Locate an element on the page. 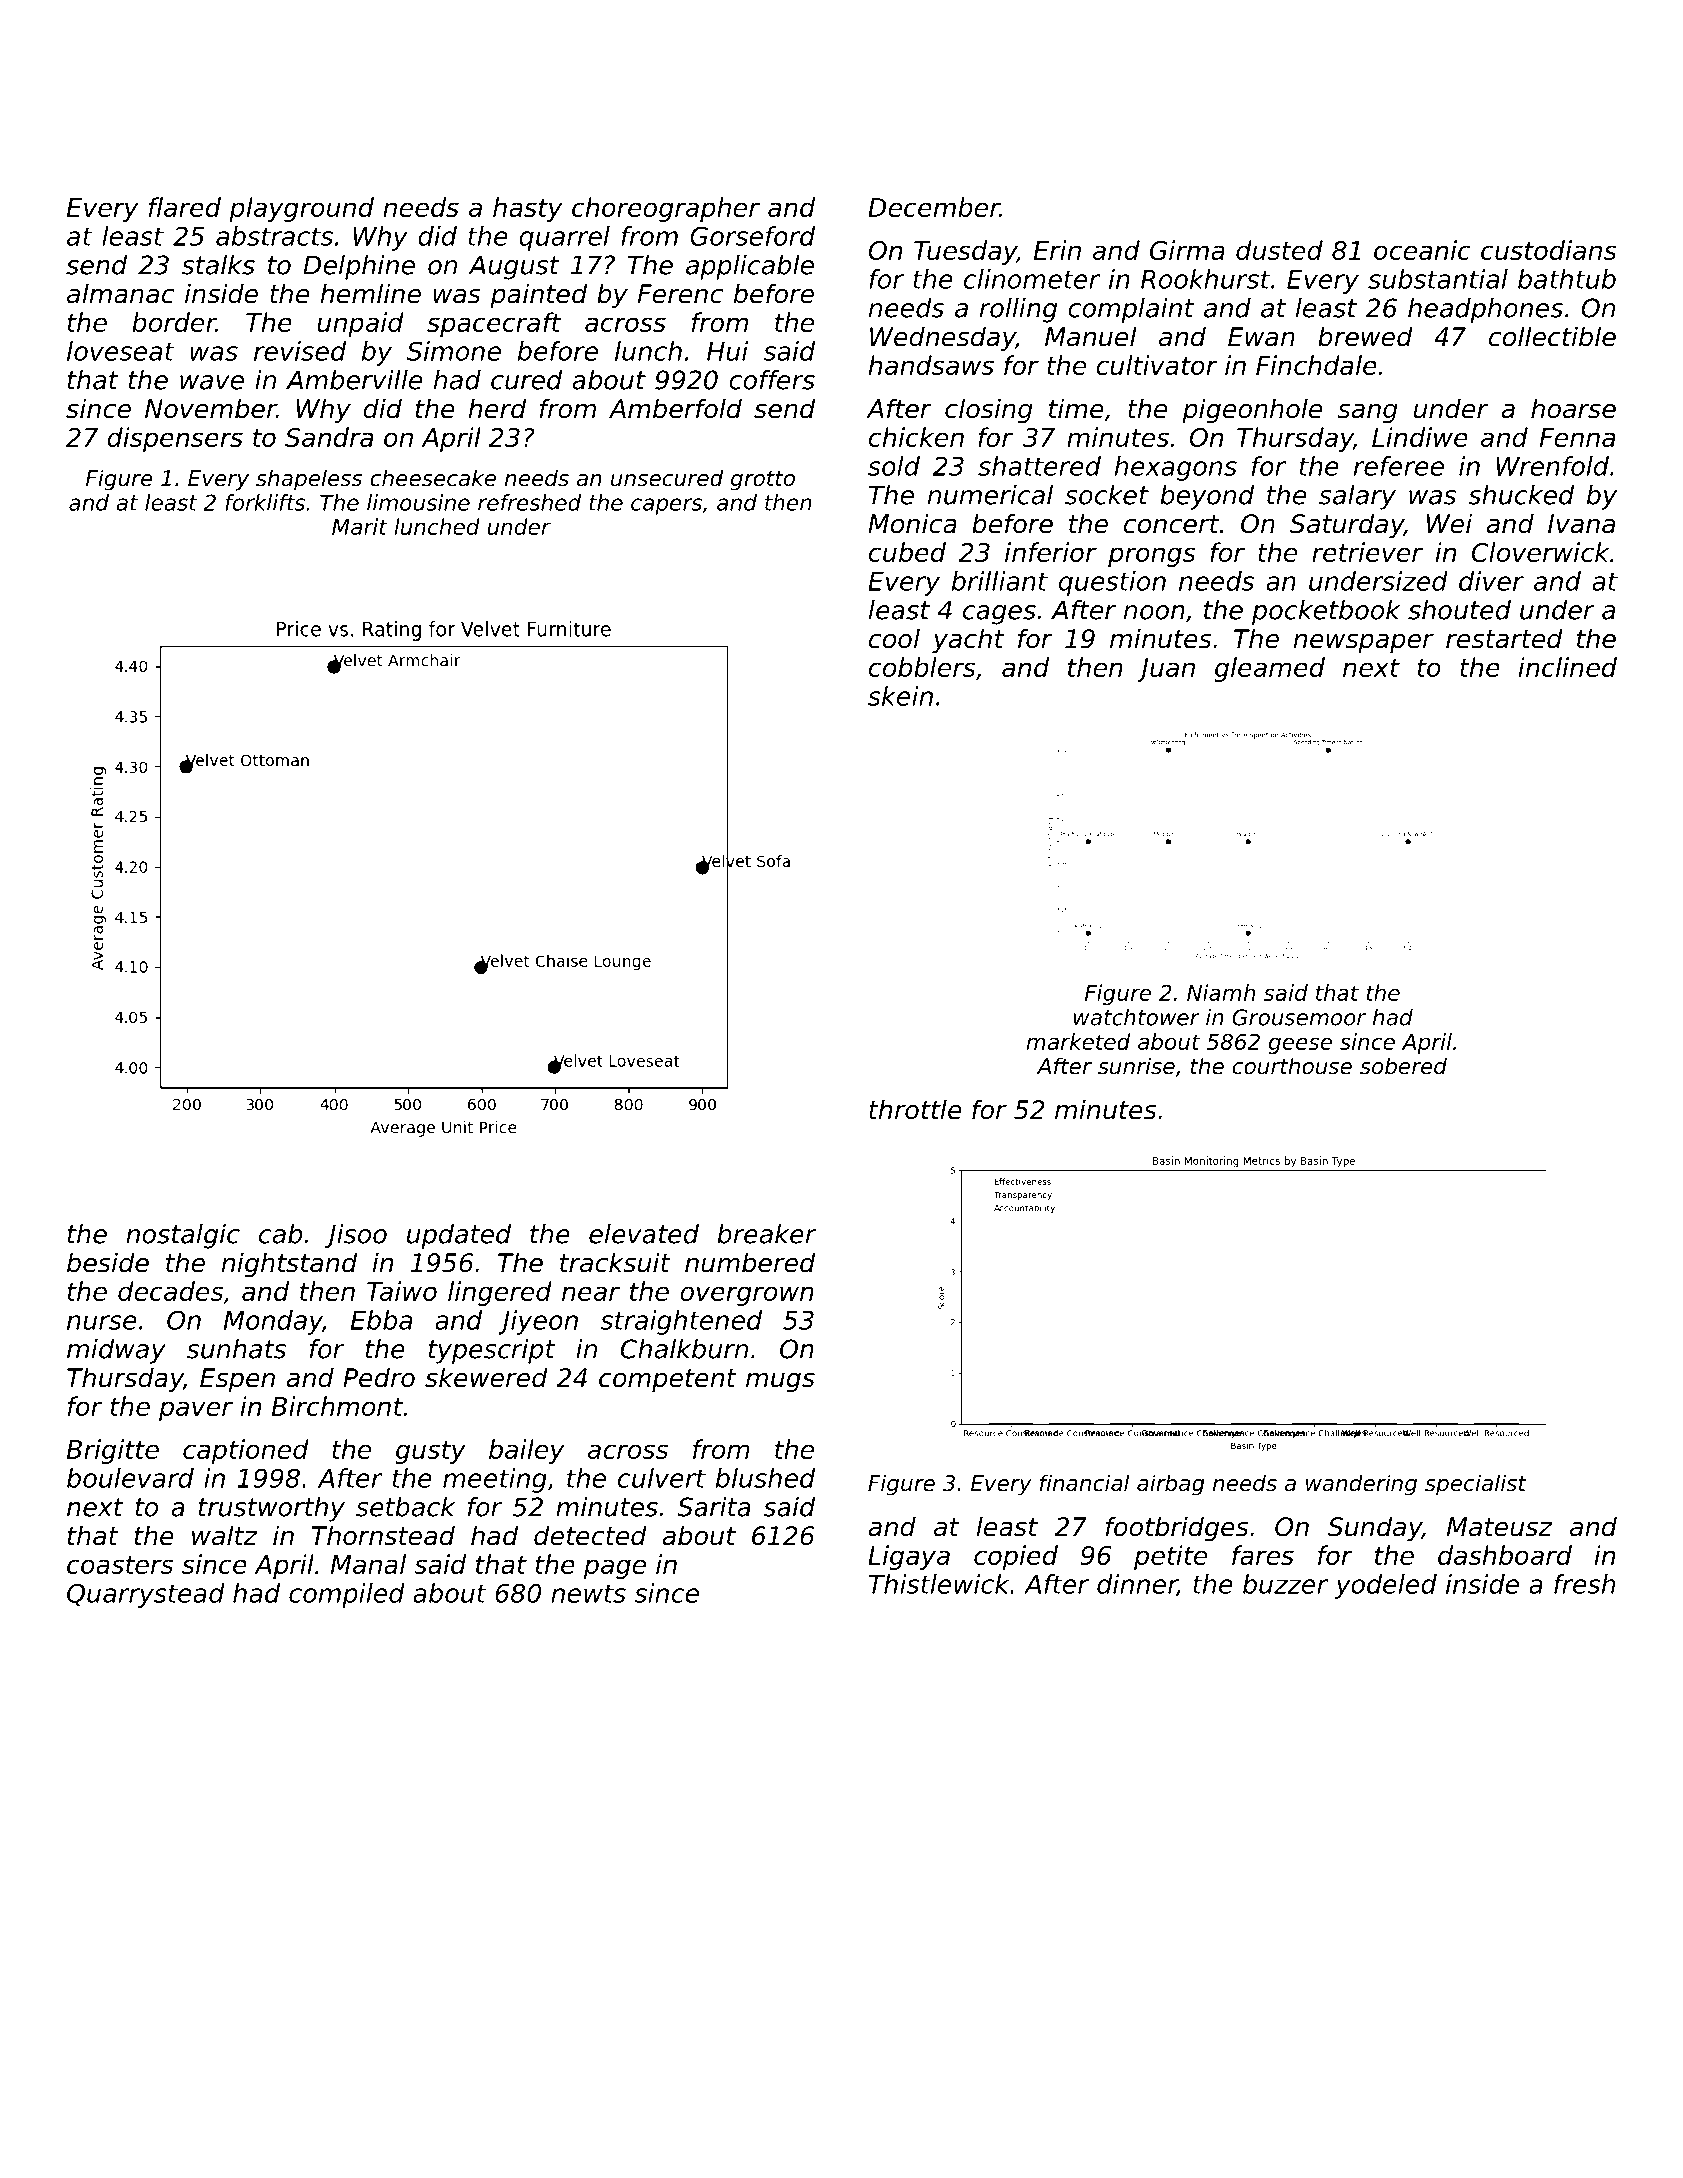 This page has width=1683, height=2178. nostalgic is located at coordinates (183, 1236).
